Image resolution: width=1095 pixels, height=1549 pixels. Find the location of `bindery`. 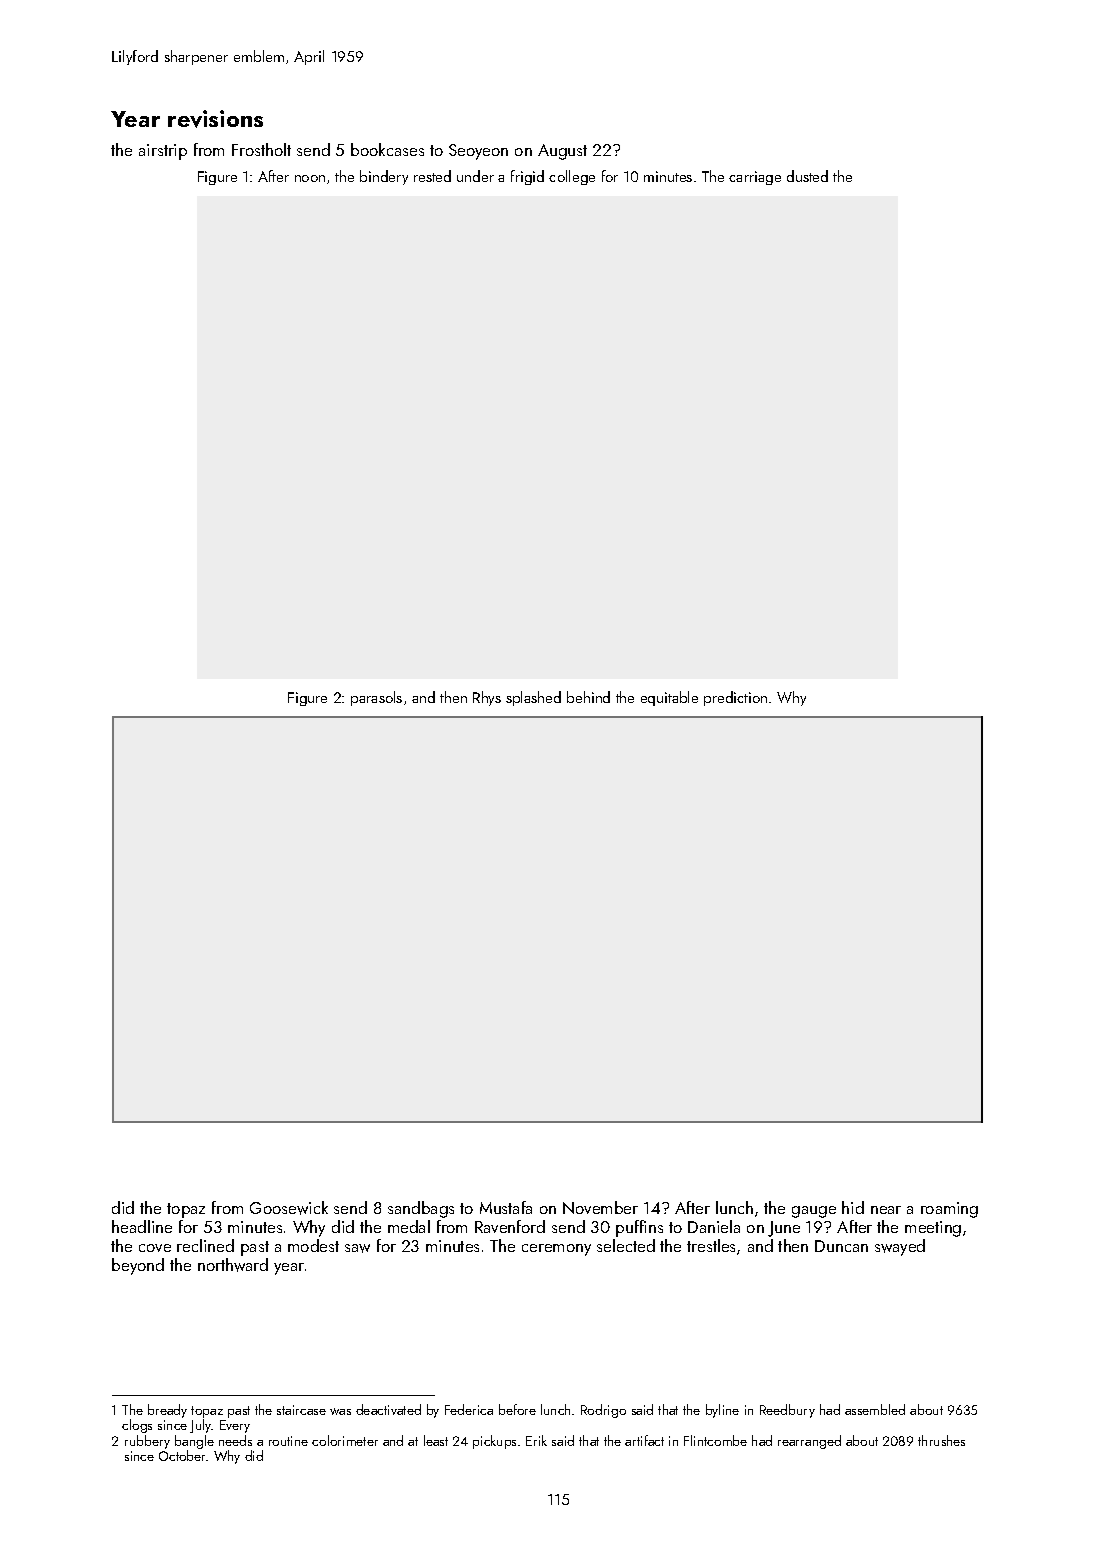

bindery is located at coordinates (384, 177).
